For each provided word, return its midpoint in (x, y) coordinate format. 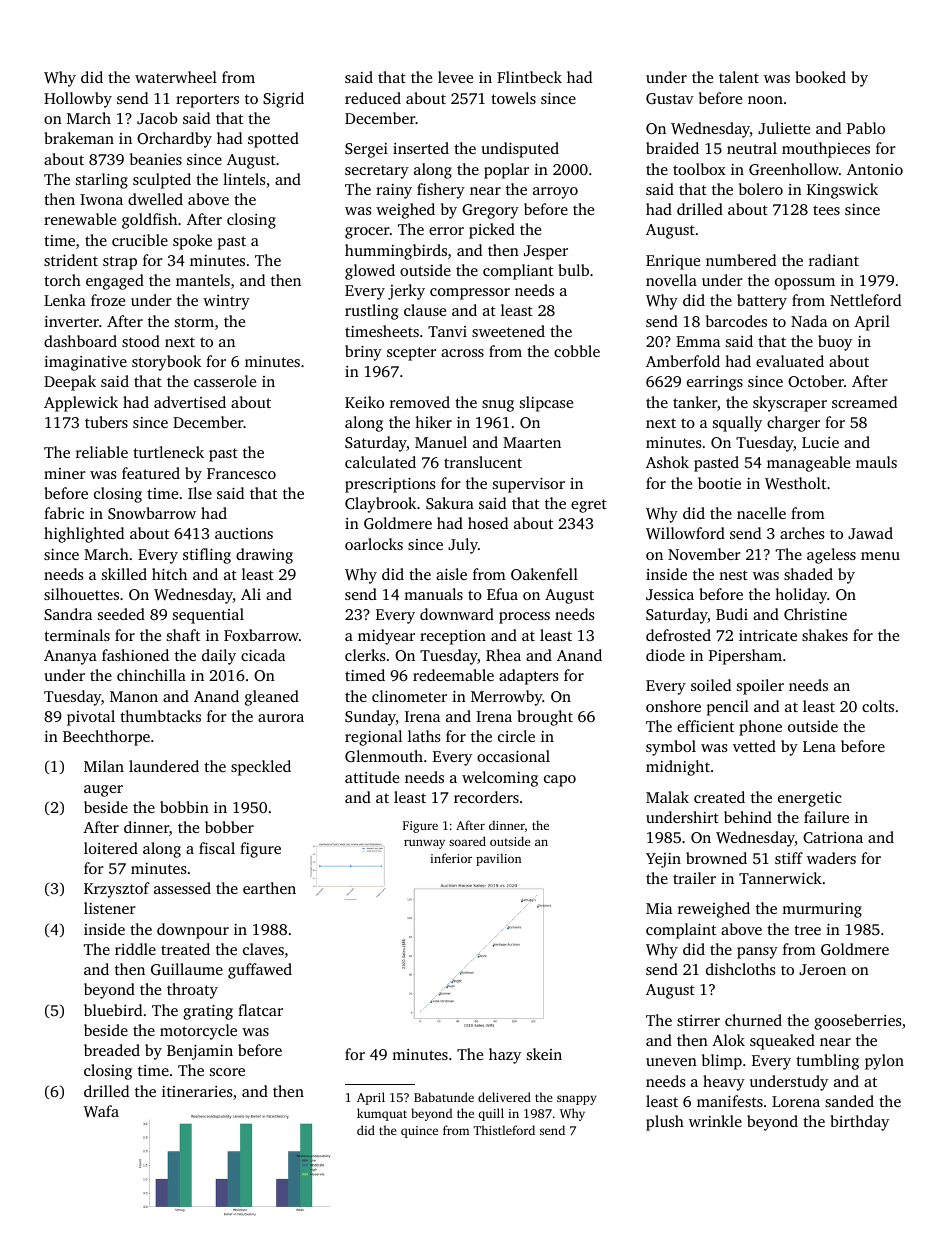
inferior (451, 858)
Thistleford (504, 1130)
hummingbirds (396, 252)
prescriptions (390, 485)
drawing (264, 556)
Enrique (673, 262)
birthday (859, 1123)
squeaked (782, 1042)
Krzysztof (117, 890)
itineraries (197, 1091)
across (462, 353)
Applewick (81, 404)
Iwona (101, 199)
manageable (808, 464)
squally (737, 424)
